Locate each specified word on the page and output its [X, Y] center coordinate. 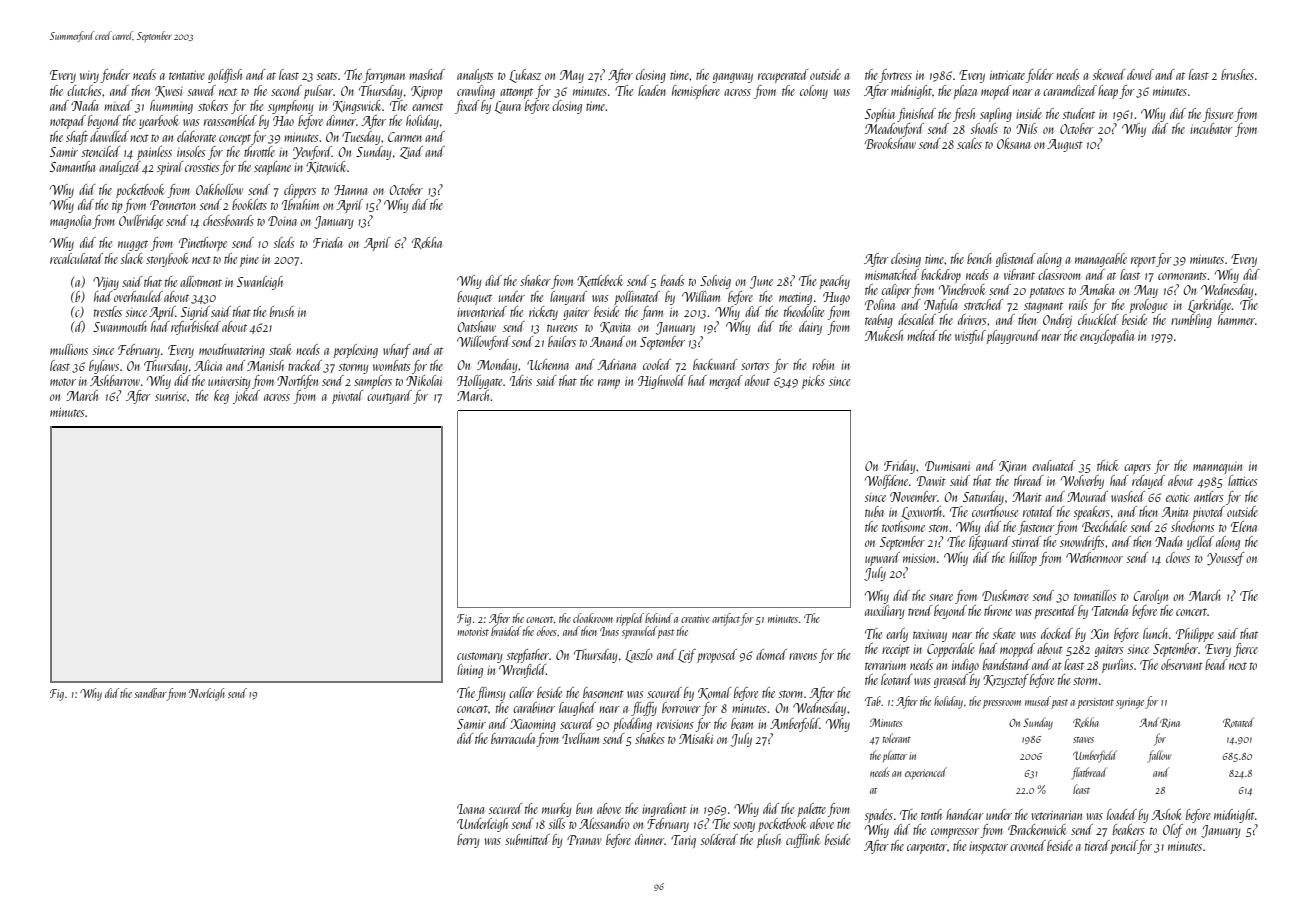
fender [115, 76]
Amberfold [795, 725]
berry [468, 841]
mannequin [1217, 468]
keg [221, 397]
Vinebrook [962, 289]
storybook [167, 260]
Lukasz [525, 76]
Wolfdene [886, 482]
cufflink [803, 841]
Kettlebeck [600, 281]
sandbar [150, 693]
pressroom [1002, 704]
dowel [1140, 74]
